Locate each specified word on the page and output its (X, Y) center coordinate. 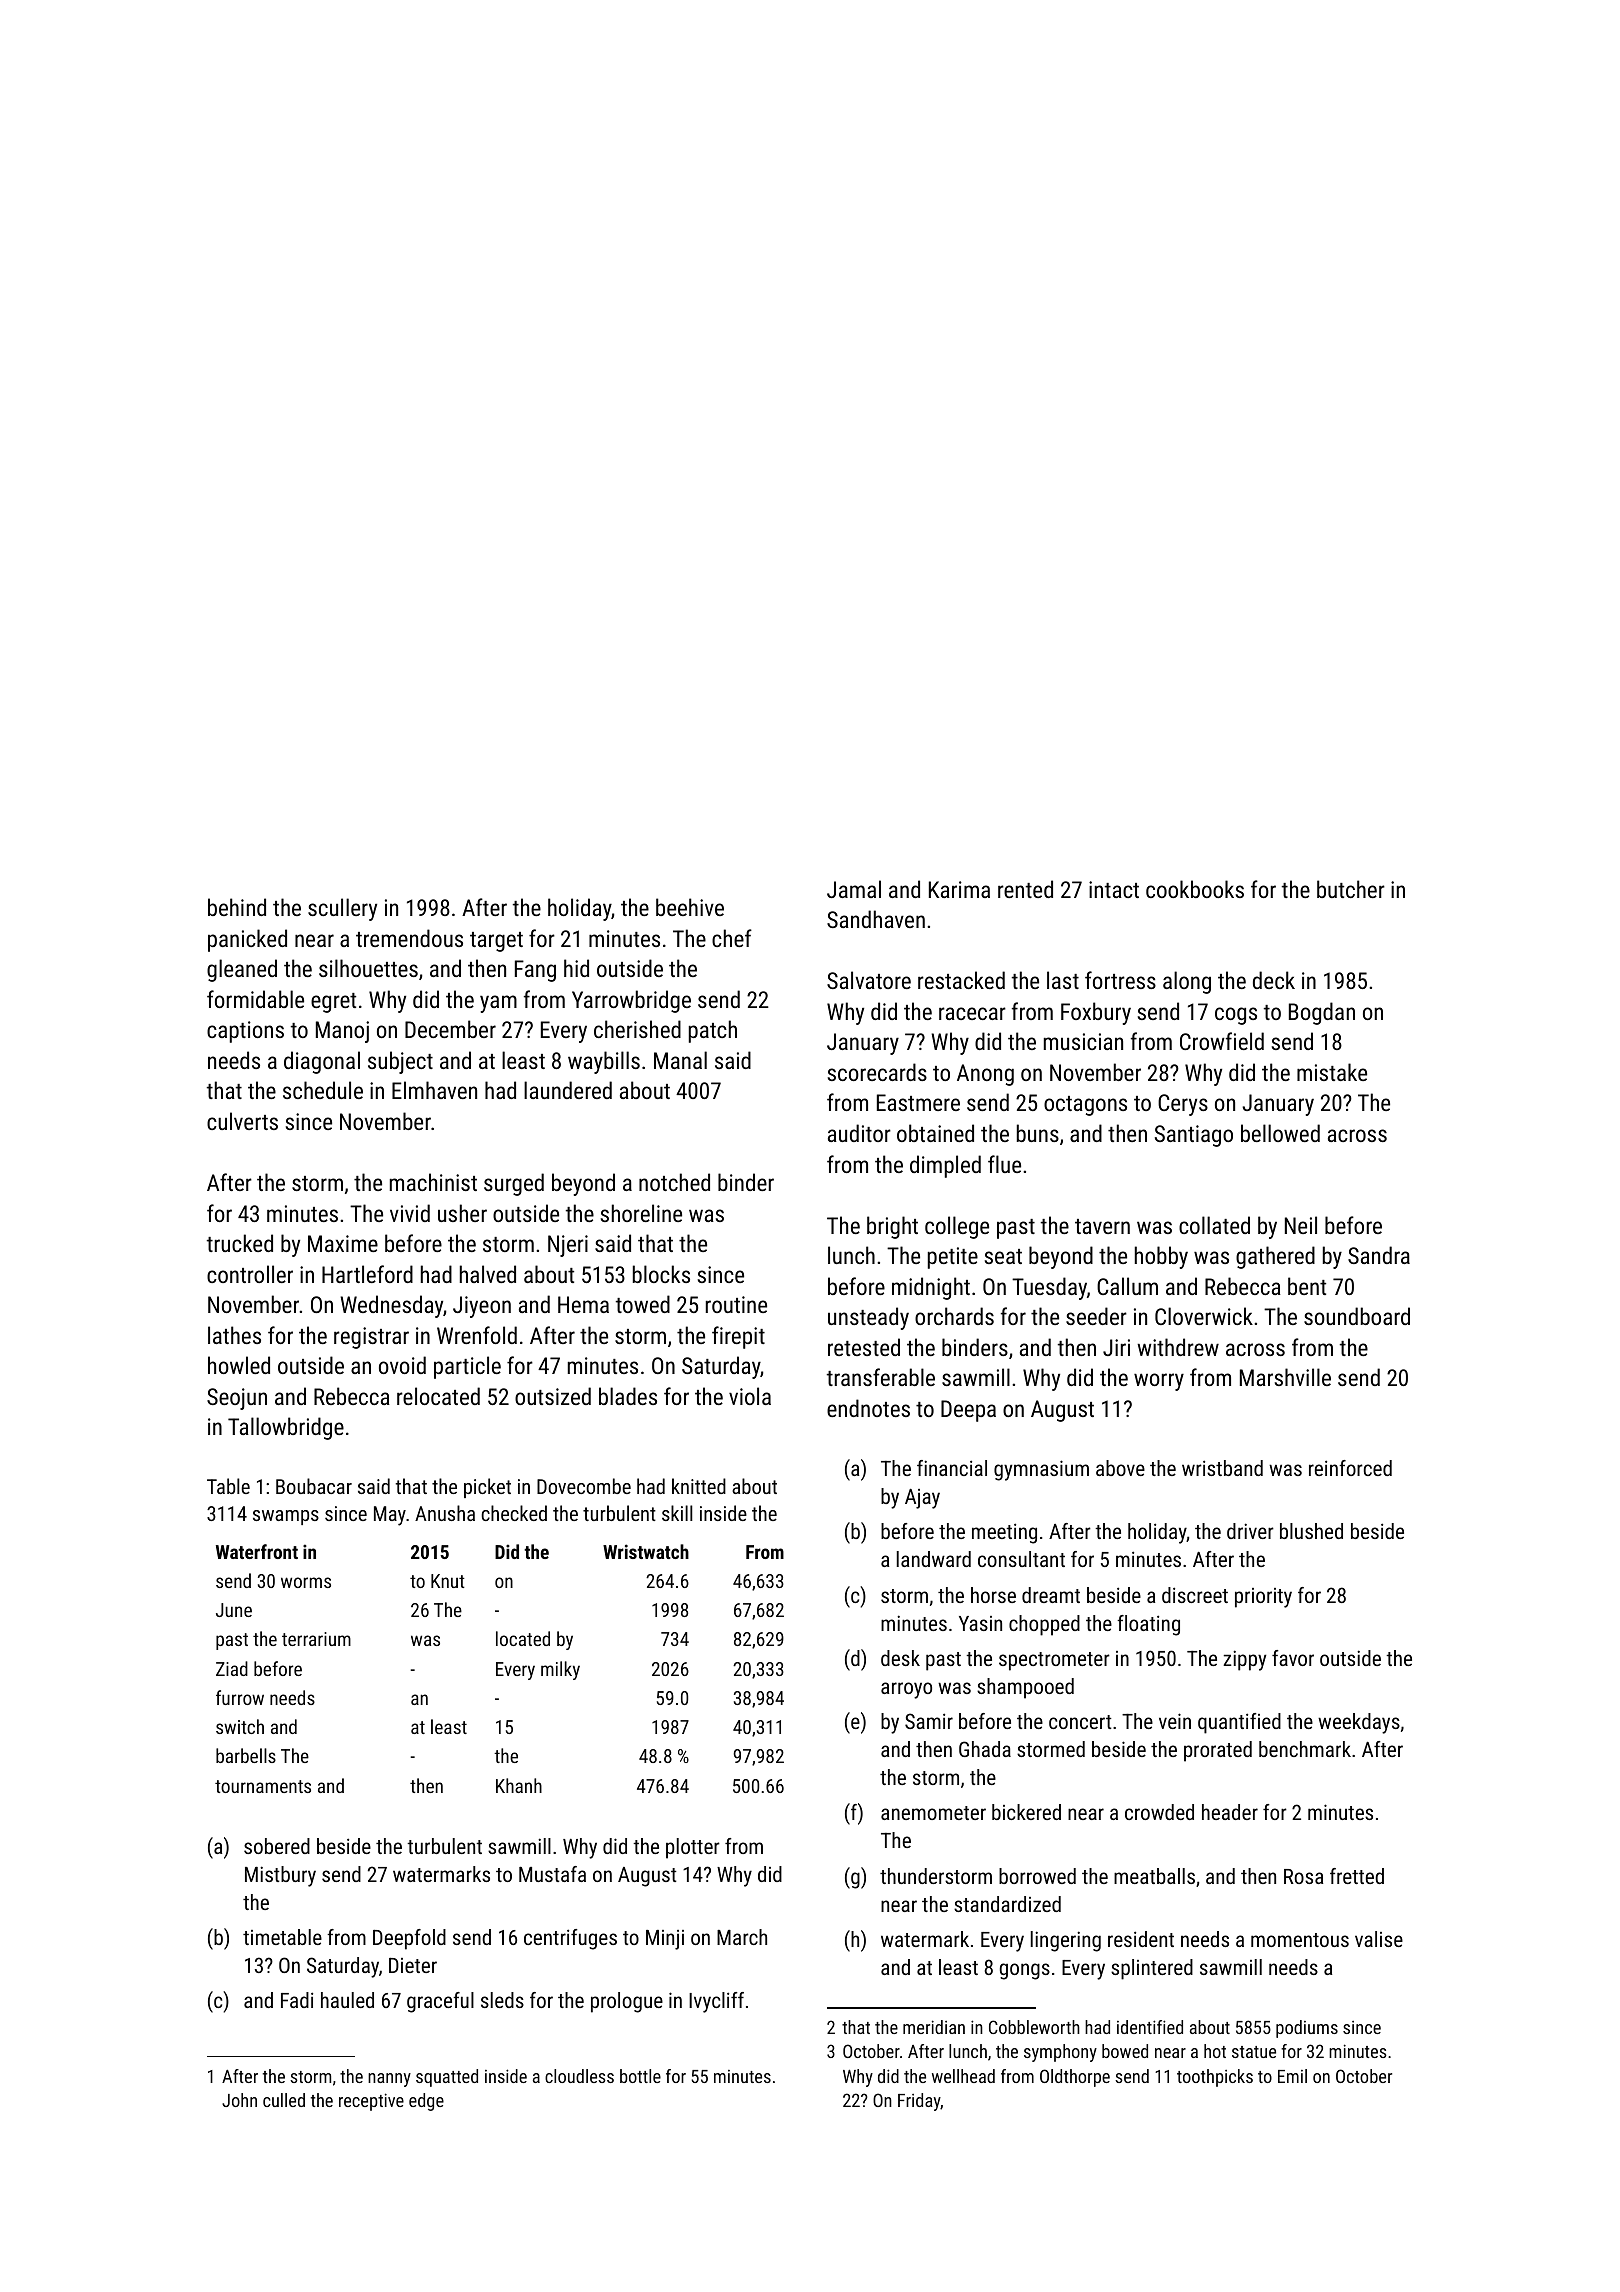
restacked (961, 980)
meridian (934, 2027)
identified (1150, 2027)
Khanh (519, 1785)
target (496, 942)
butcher (1351, 889)
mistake (1332, 1072)
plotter (693, 1848)
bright (892, 1227)
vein (1175, 1721)
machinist (433, 1182)
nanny (389, 2080)
